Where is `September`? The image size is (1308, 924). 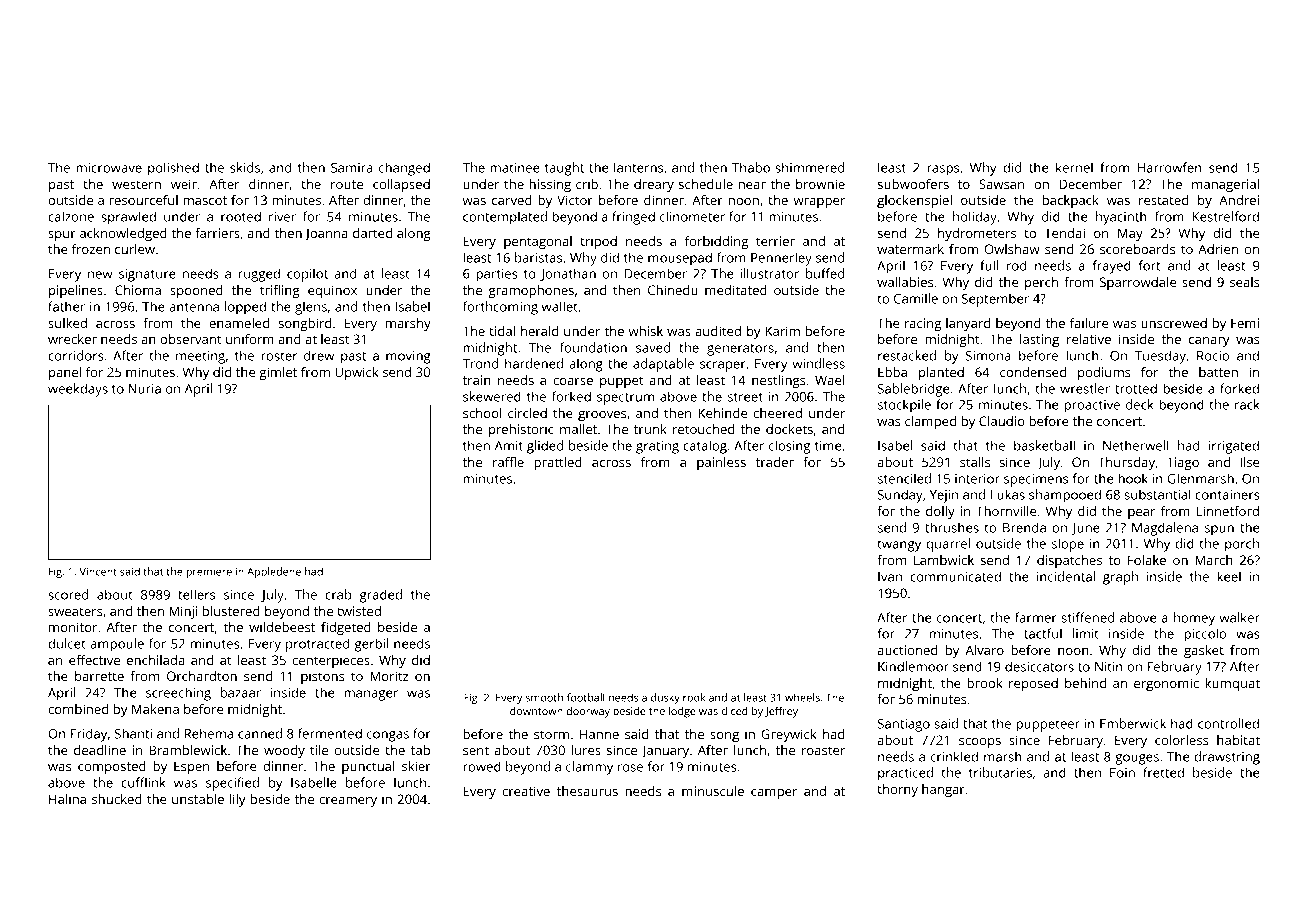
September is located at coordinates (995, 300).
